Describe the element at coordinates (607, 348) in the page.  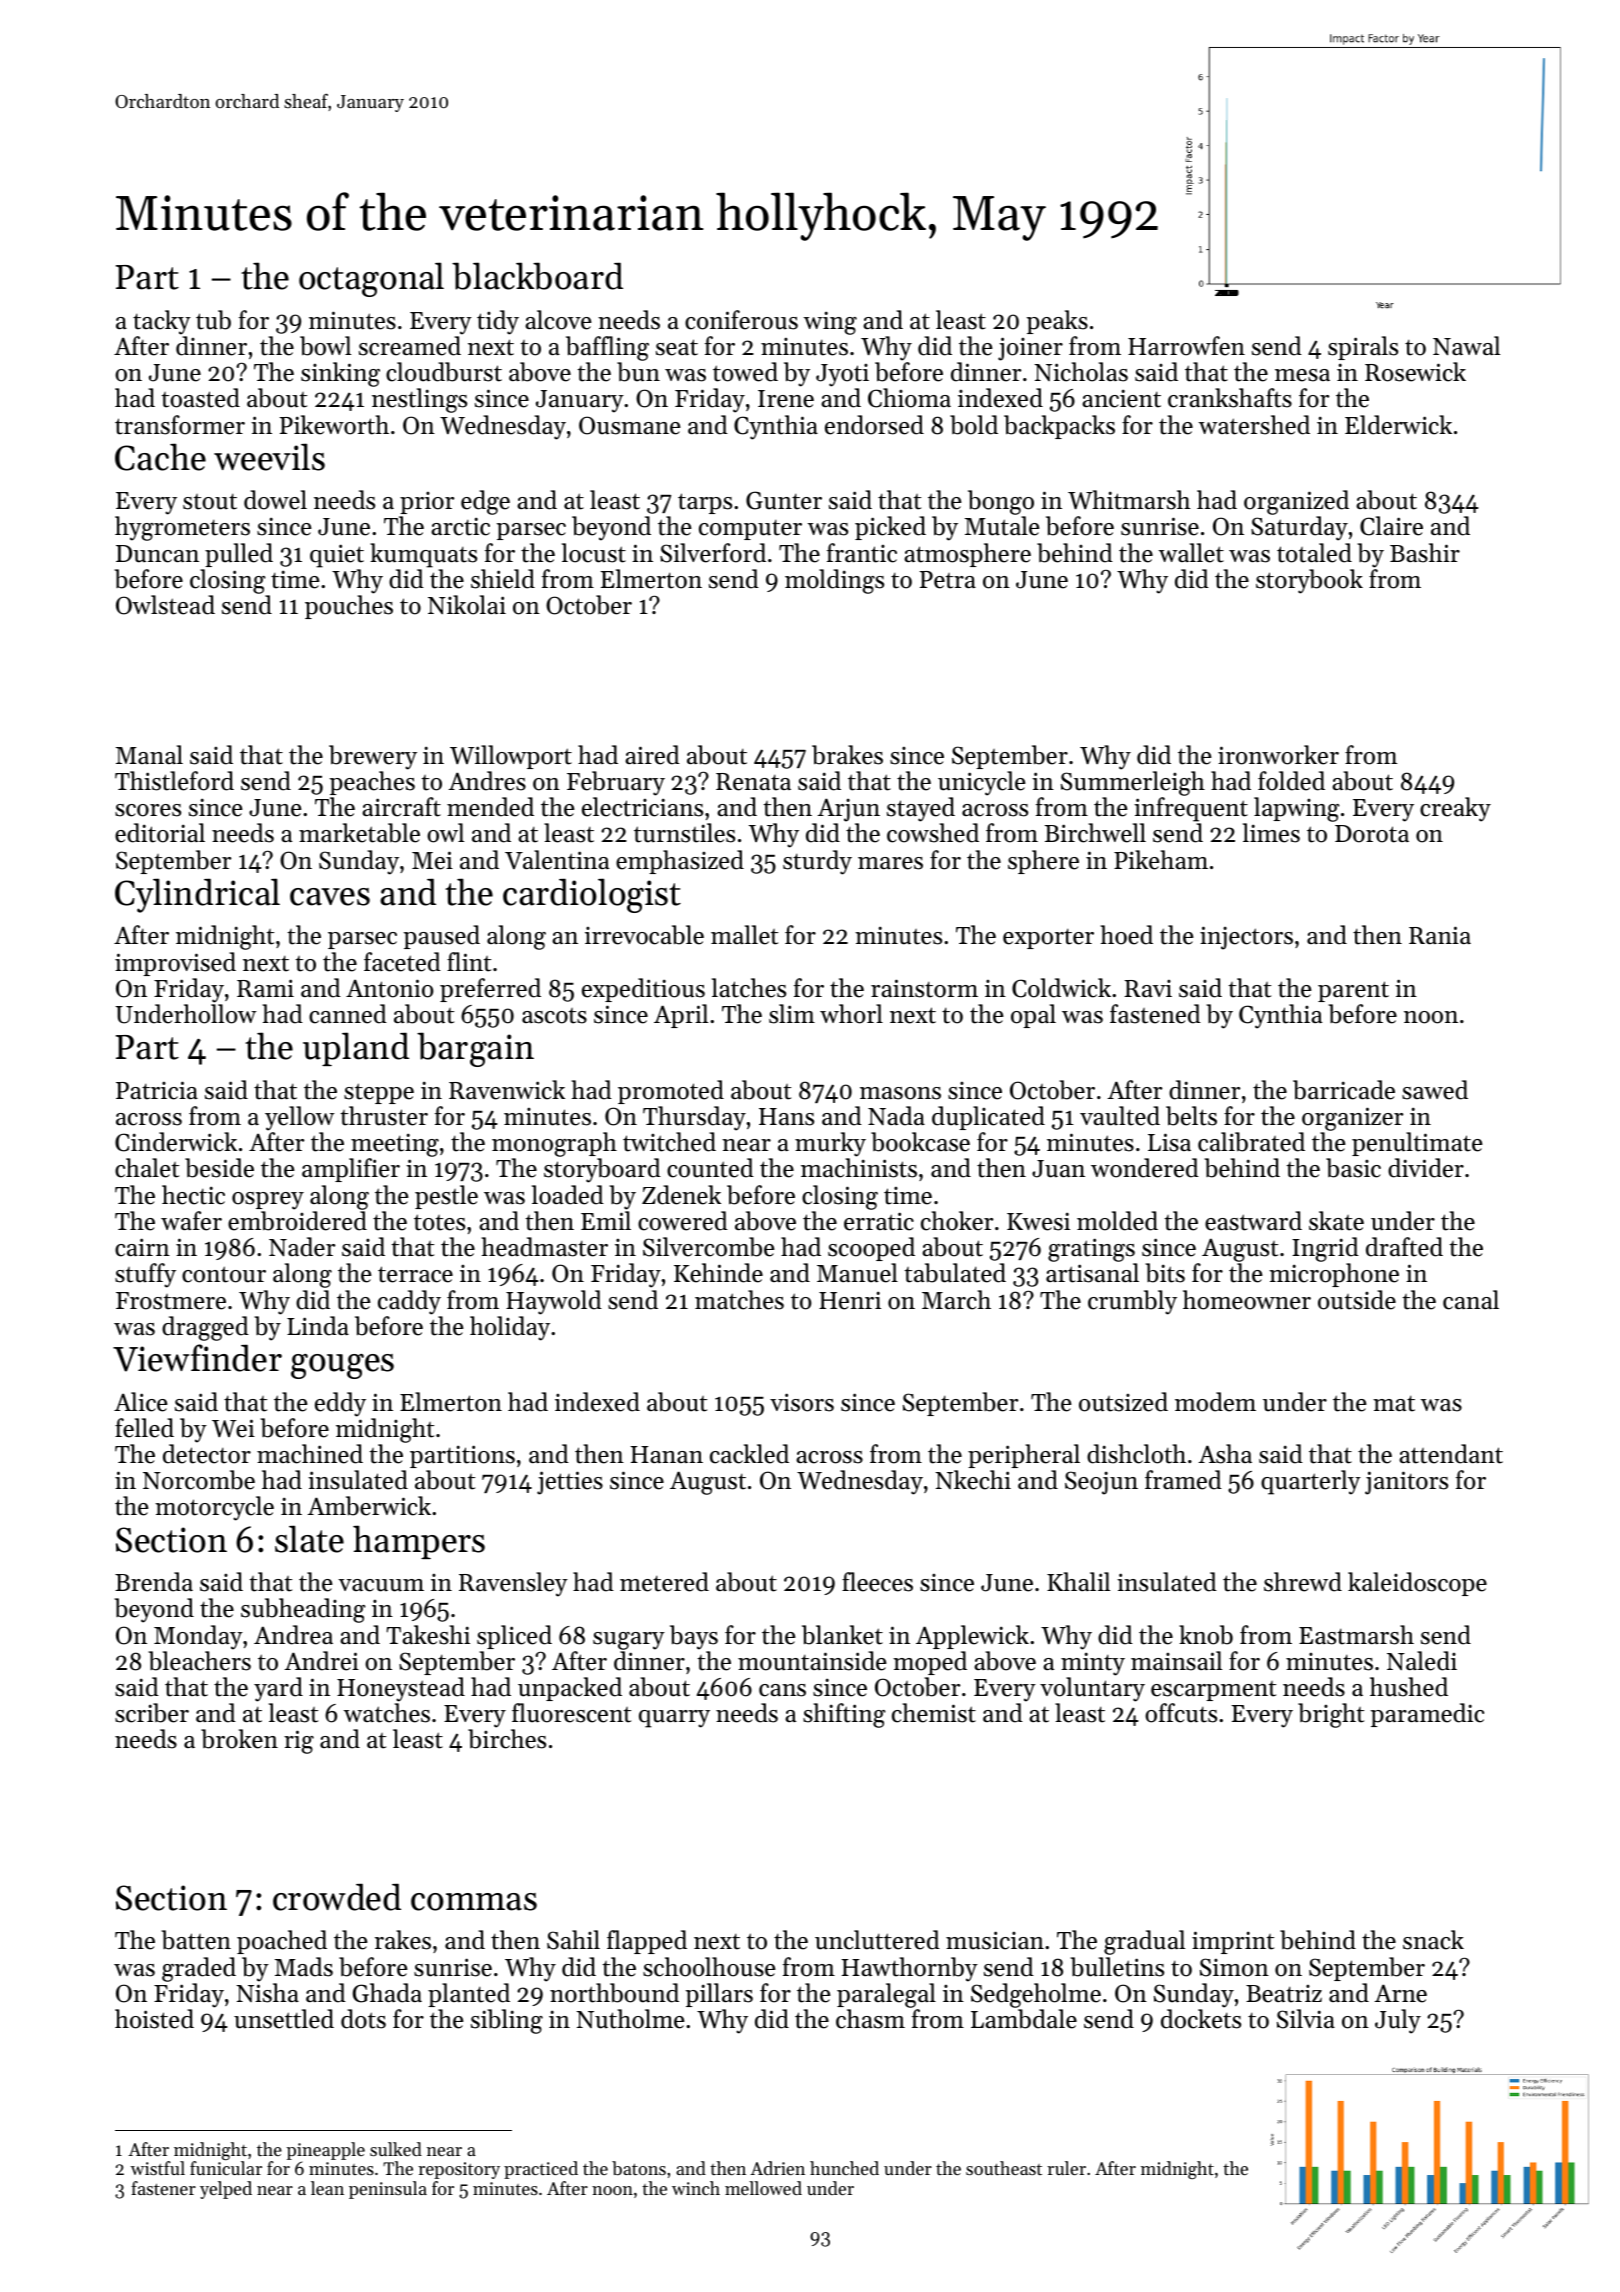
I see `baffling` at that location.
